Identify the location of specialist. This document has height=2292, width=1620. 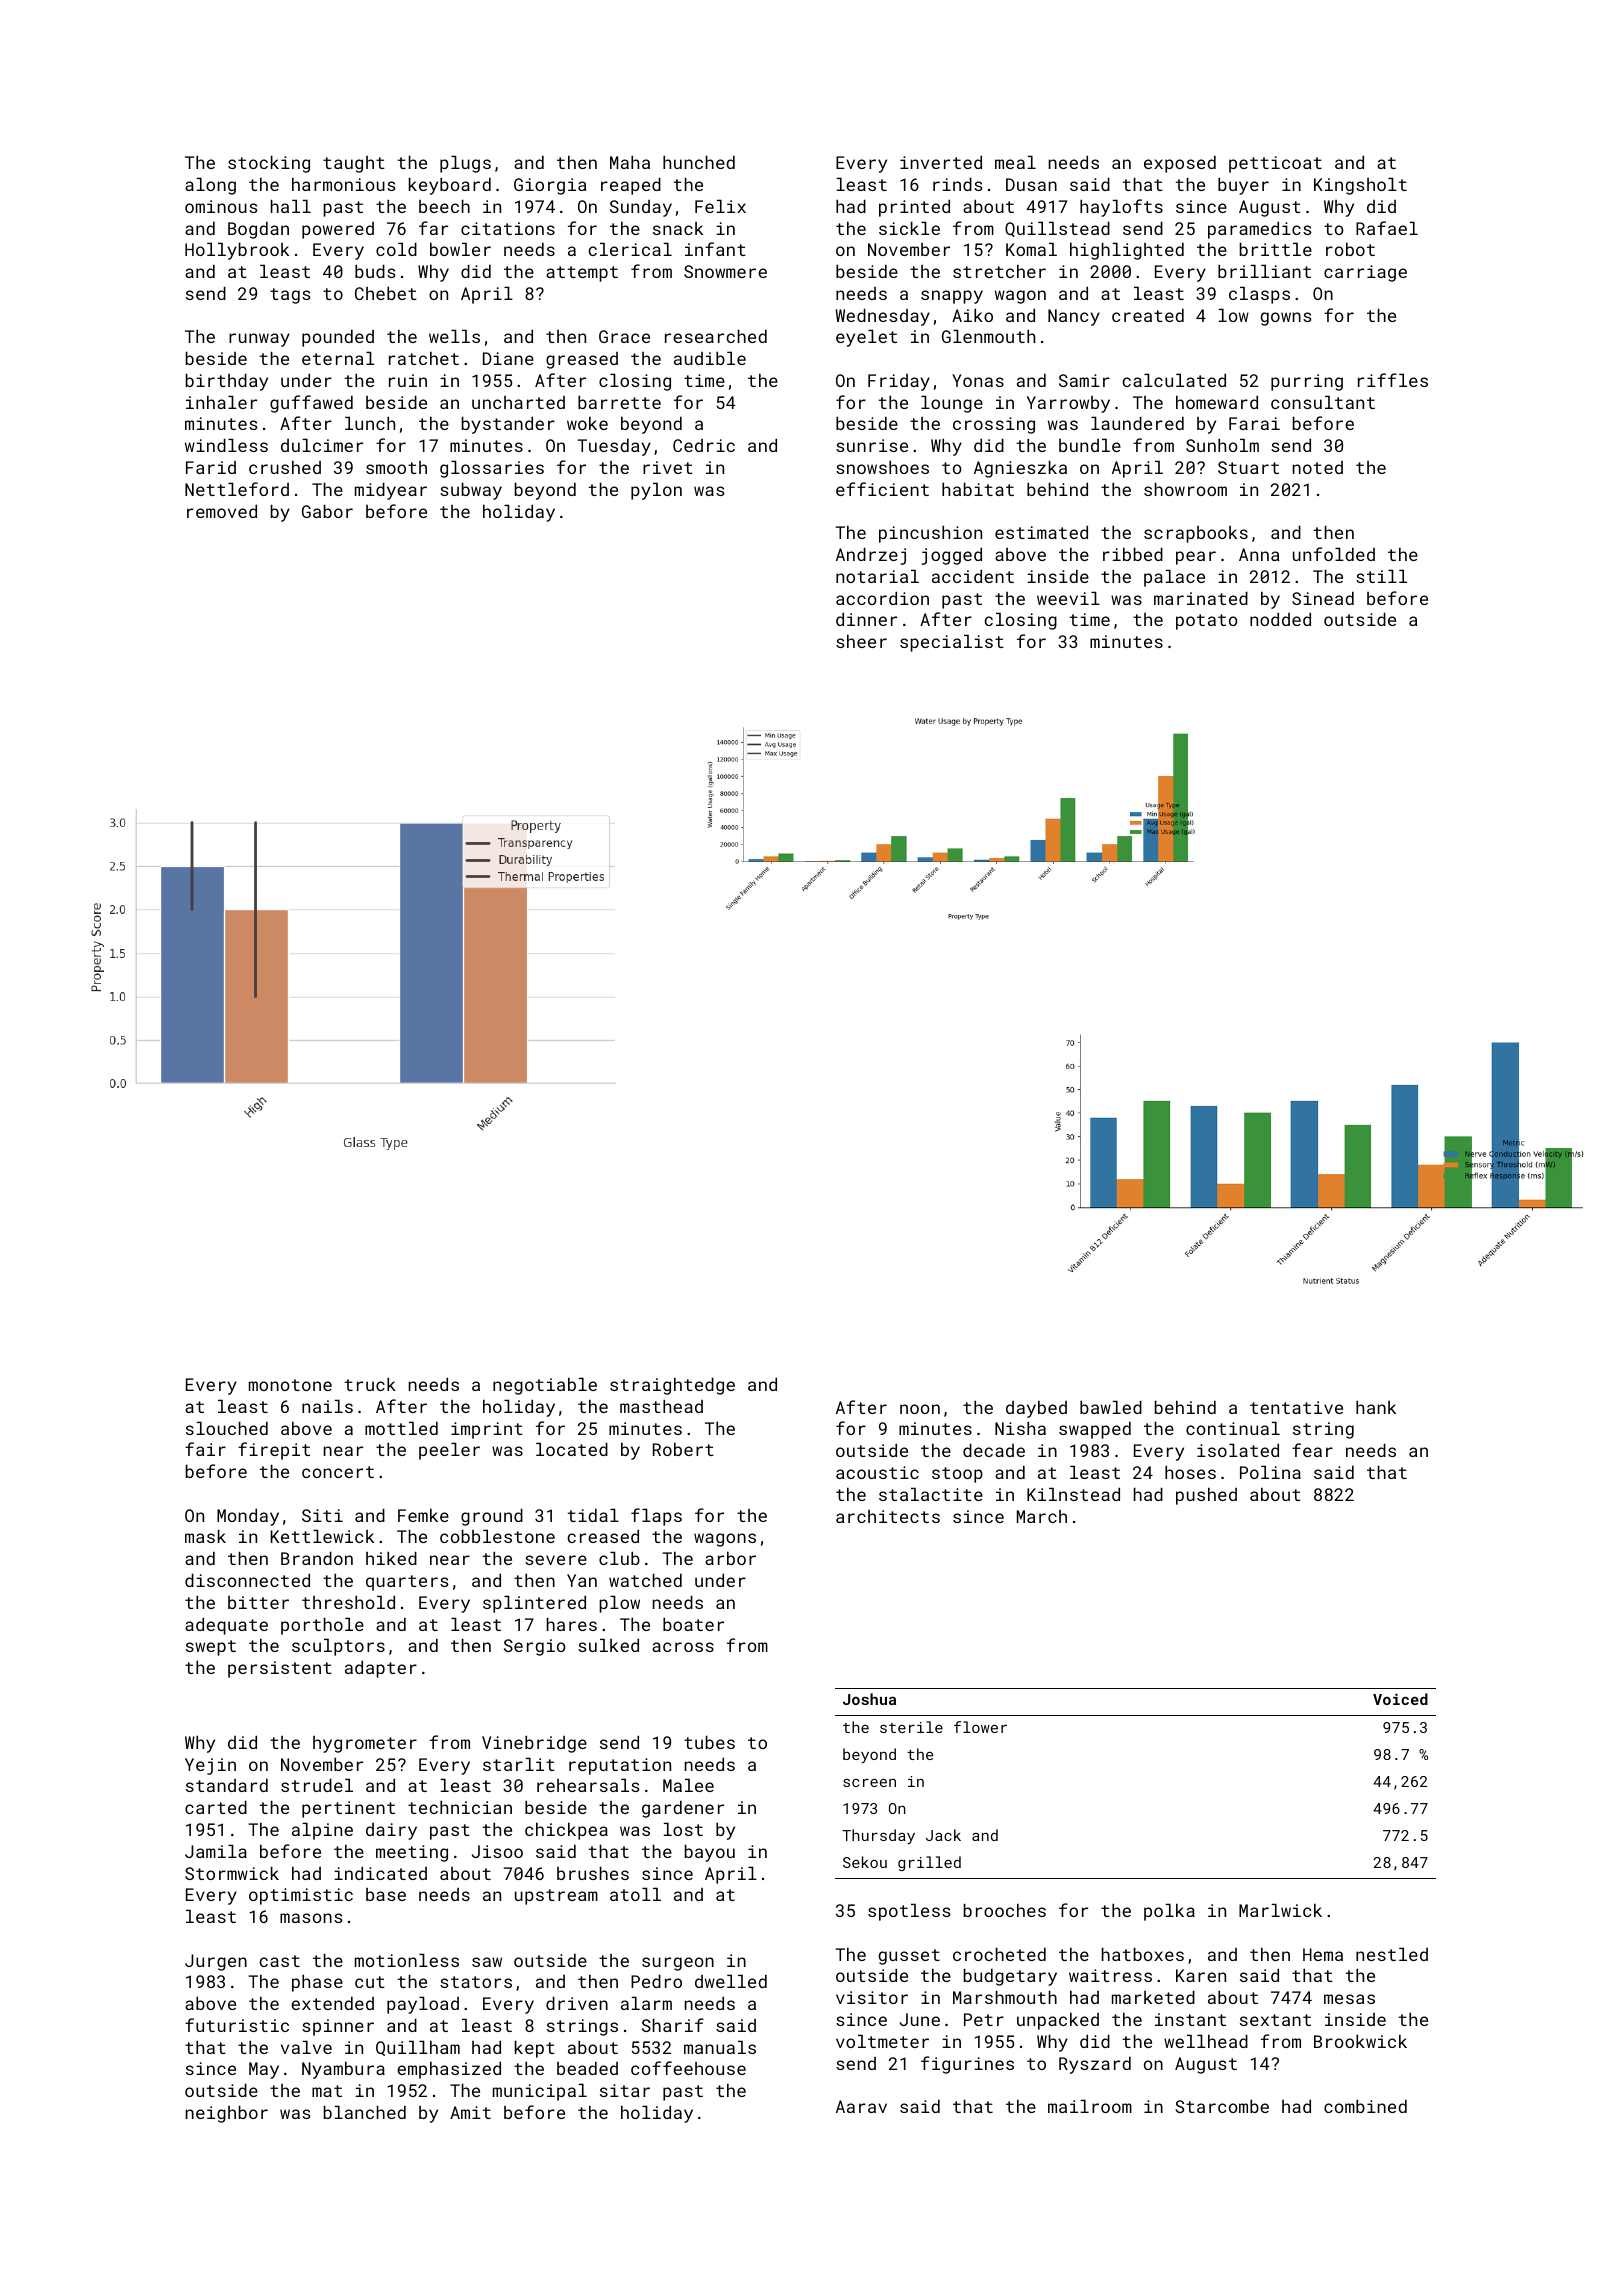
(952, 643).
